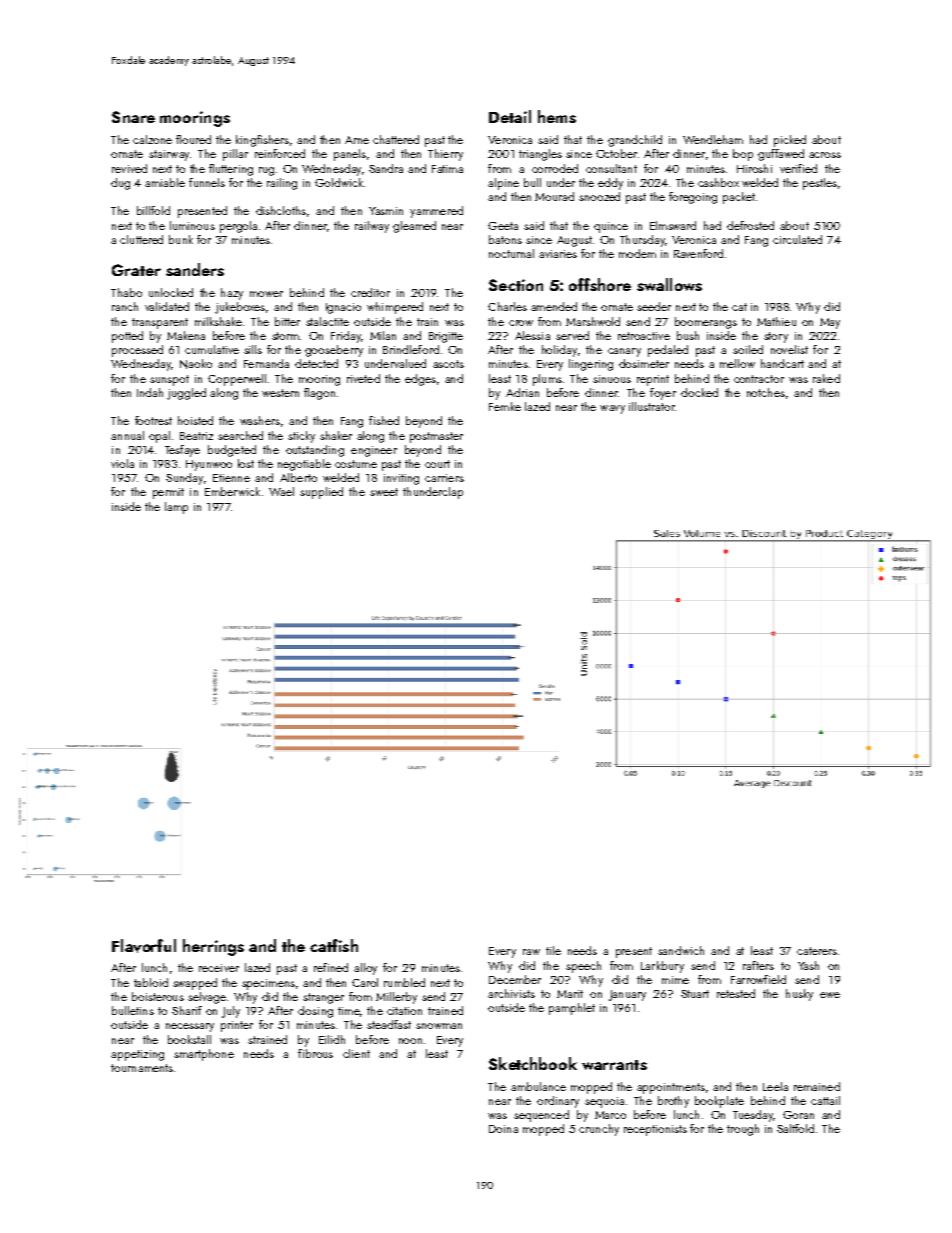  What do you see at coordinates (510, 116) in the image?
I see `Detail` at bounding box center [510, 116].
